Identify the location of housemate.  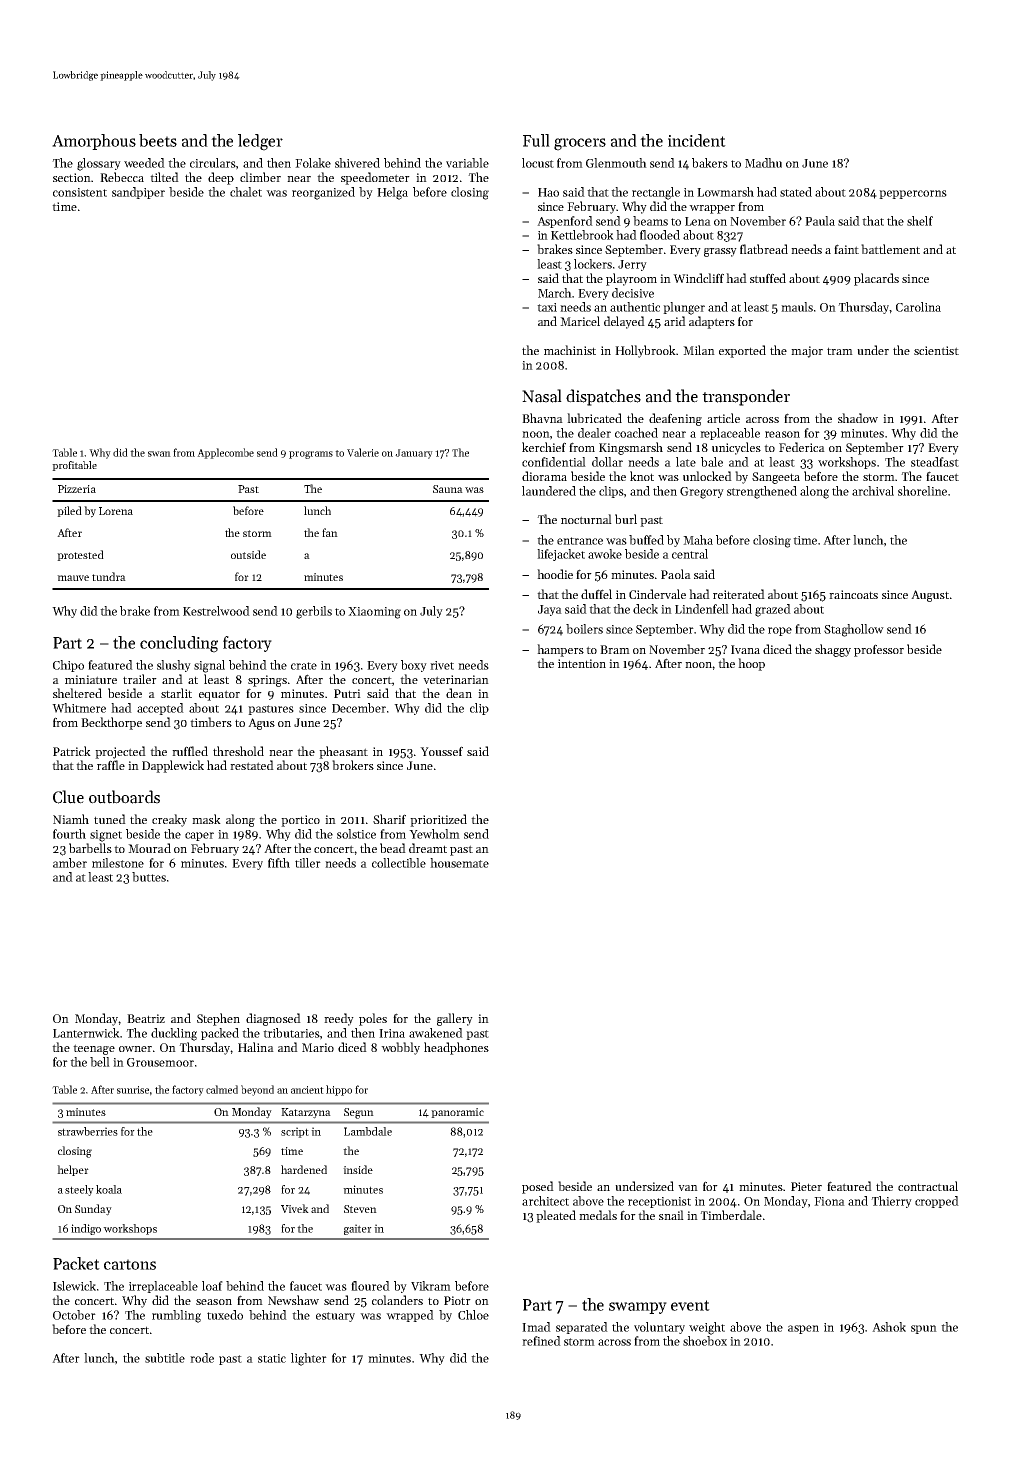
(459, 863).
